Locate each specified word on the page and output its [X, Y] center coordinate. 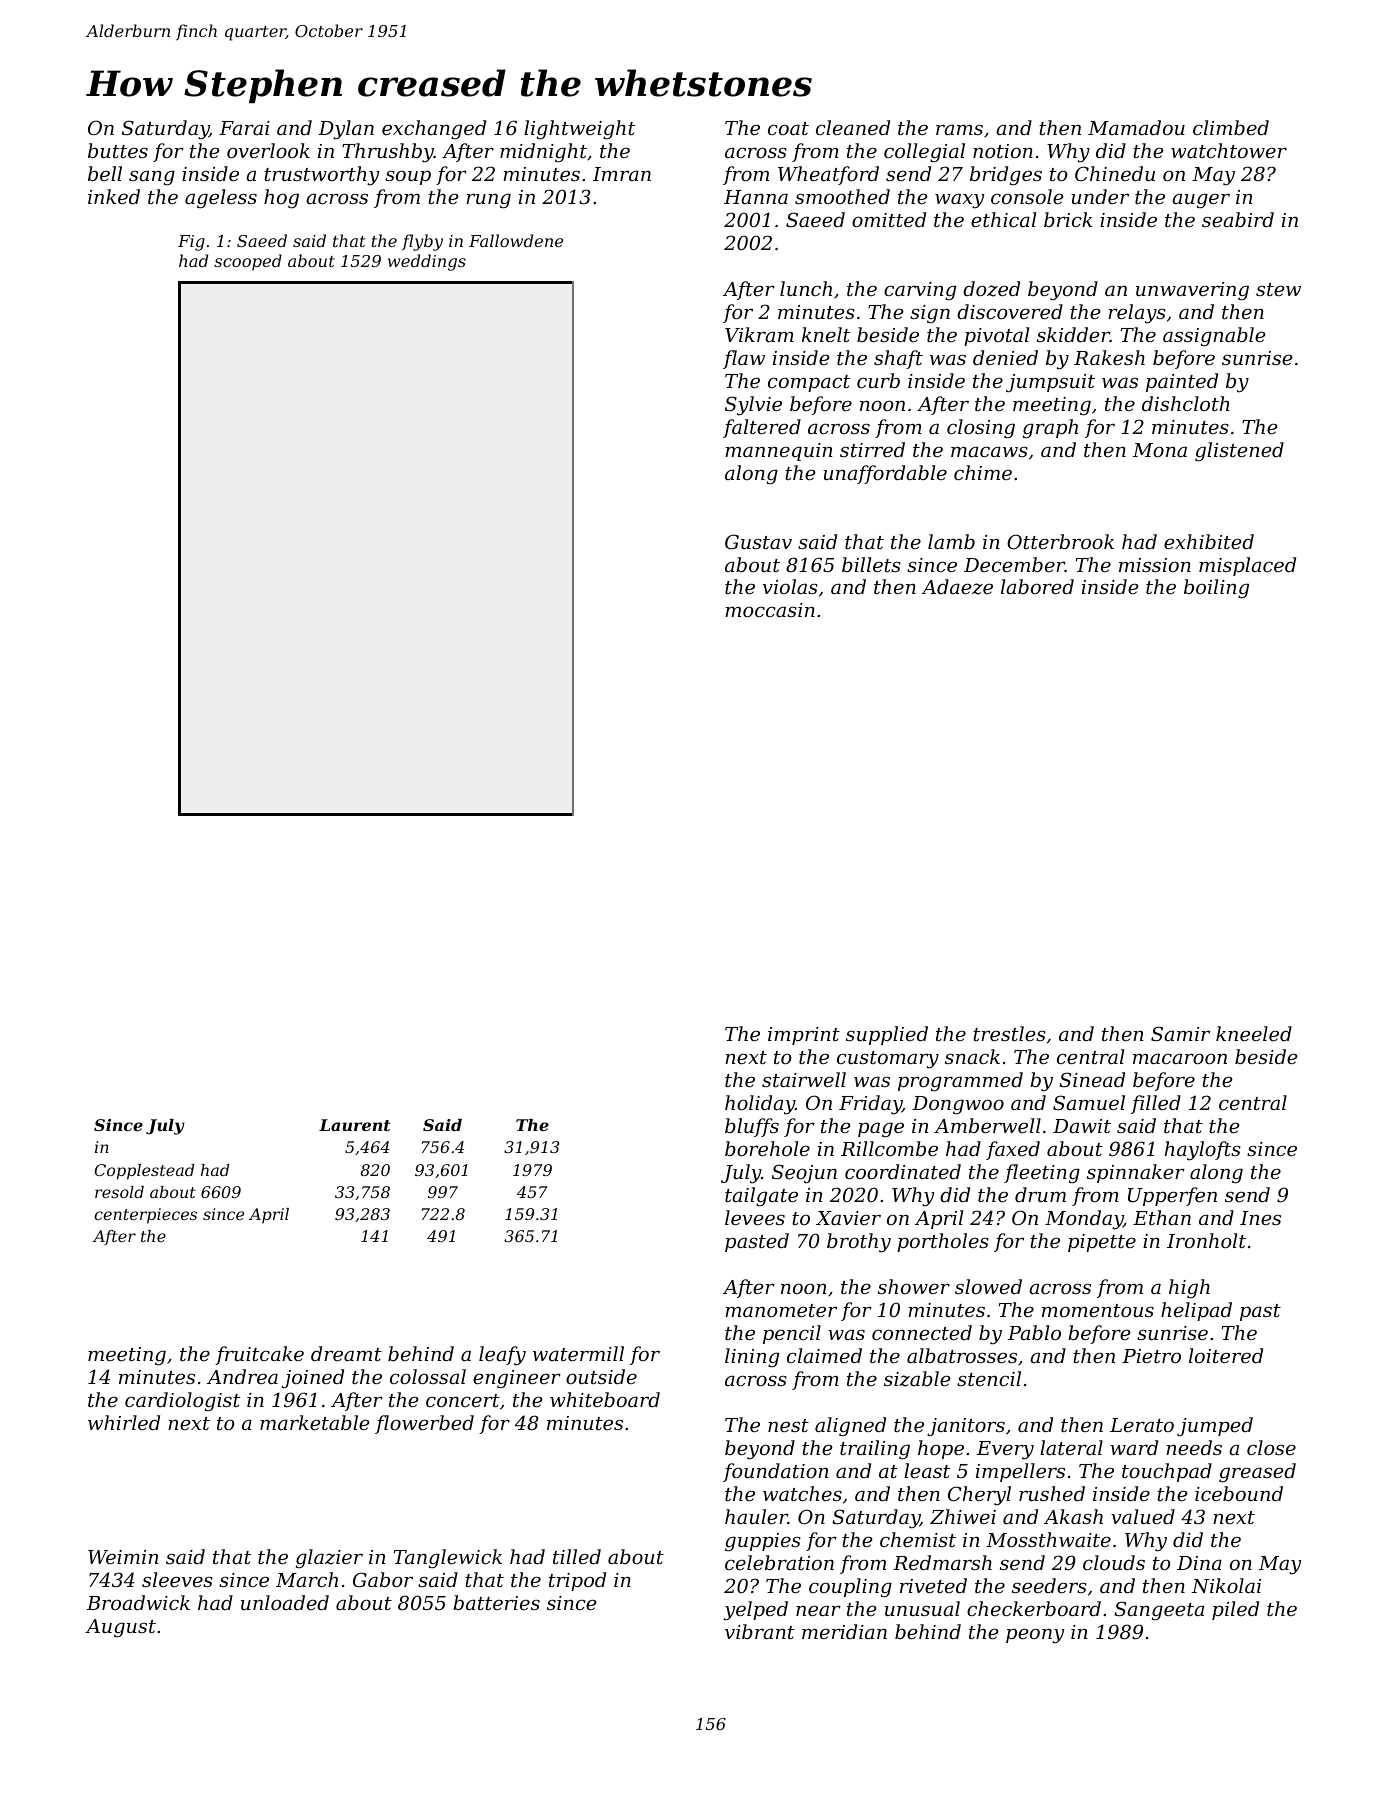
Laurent [354, 1125]
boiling [1216, 588]
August [120, 1628]
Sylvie [753, 406]
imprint [804, 1036]
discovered [1010, 311]
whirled [124, 1422]
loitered [1226, 1355]
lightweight [579, 130]
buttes [118, 150]
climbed [1231, 127]
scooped [248, 262]
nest [788, 1425]
